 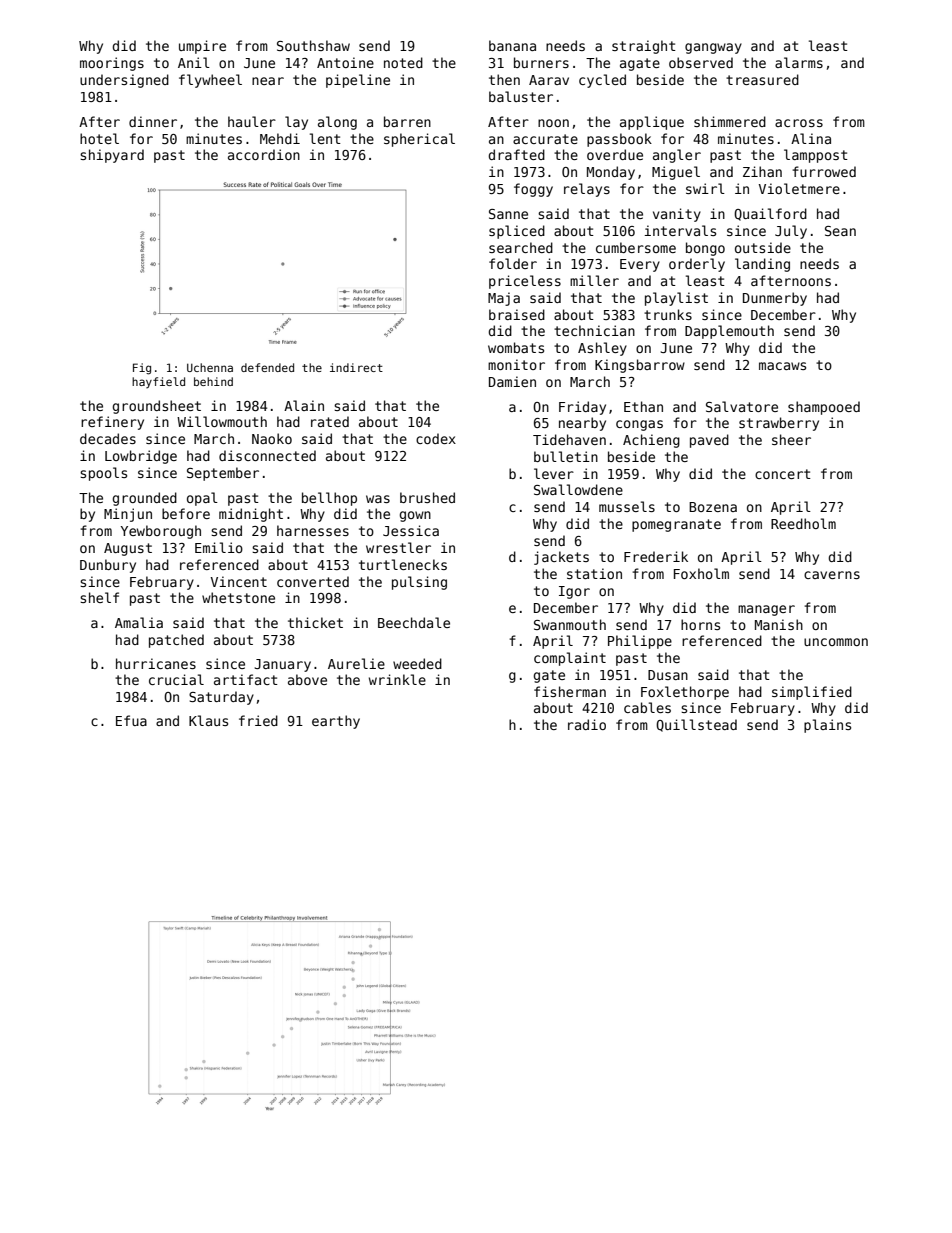 What do you see at coordinates (827, 726) in the page?
I see `plains` at bounding box center [827, 726].
